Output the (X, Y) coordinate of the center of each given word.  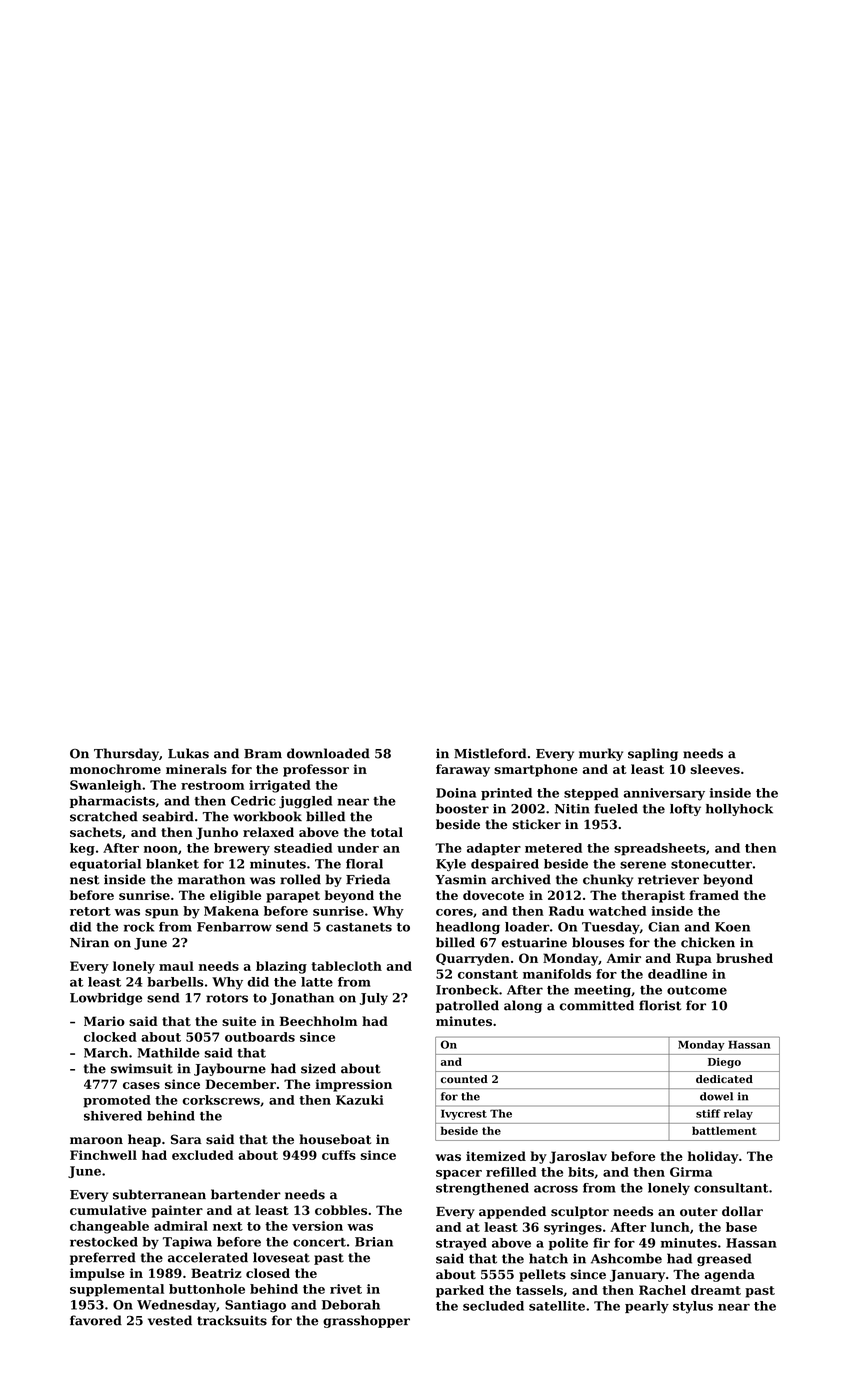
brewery (242, 849)
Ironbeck (467, 990)
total (387, 832)
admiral (181, 1226)
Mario (104, 1021)
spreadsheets (660, 849)
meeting (602, 991)
